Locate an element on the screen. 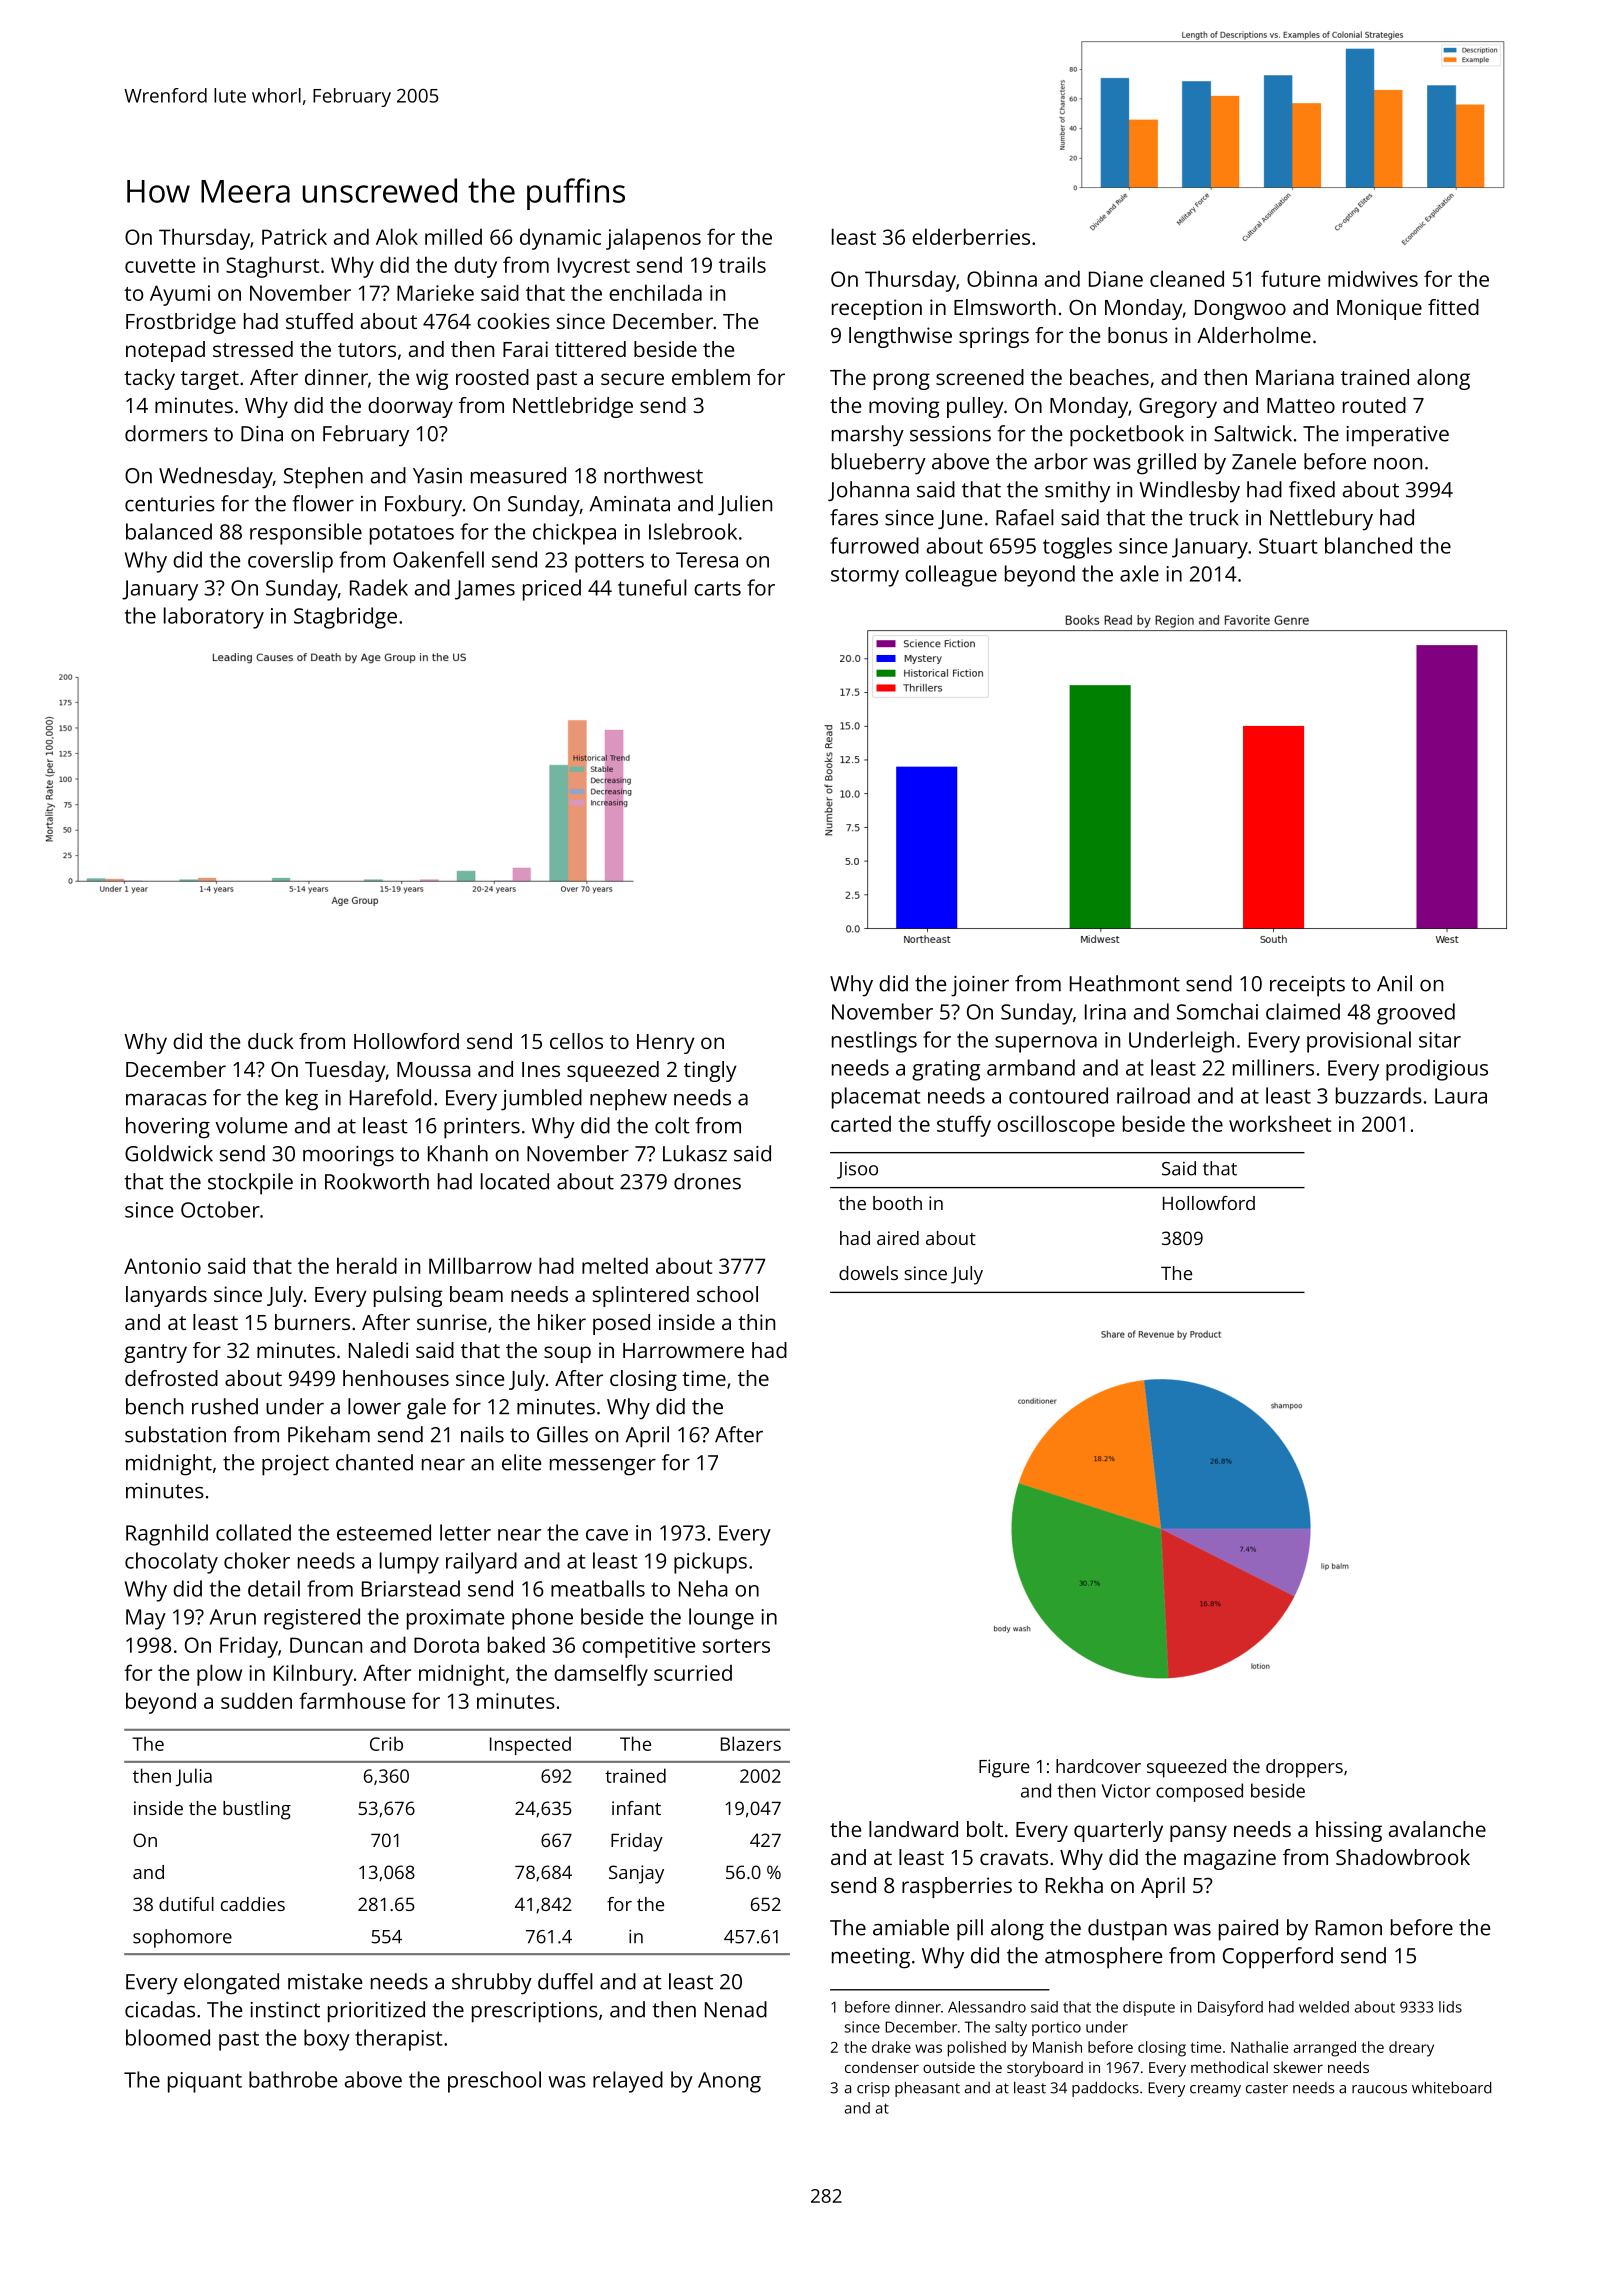 This screenshot has width=1620, height=2292. creamy is located at coordinates (1215, 2091).
